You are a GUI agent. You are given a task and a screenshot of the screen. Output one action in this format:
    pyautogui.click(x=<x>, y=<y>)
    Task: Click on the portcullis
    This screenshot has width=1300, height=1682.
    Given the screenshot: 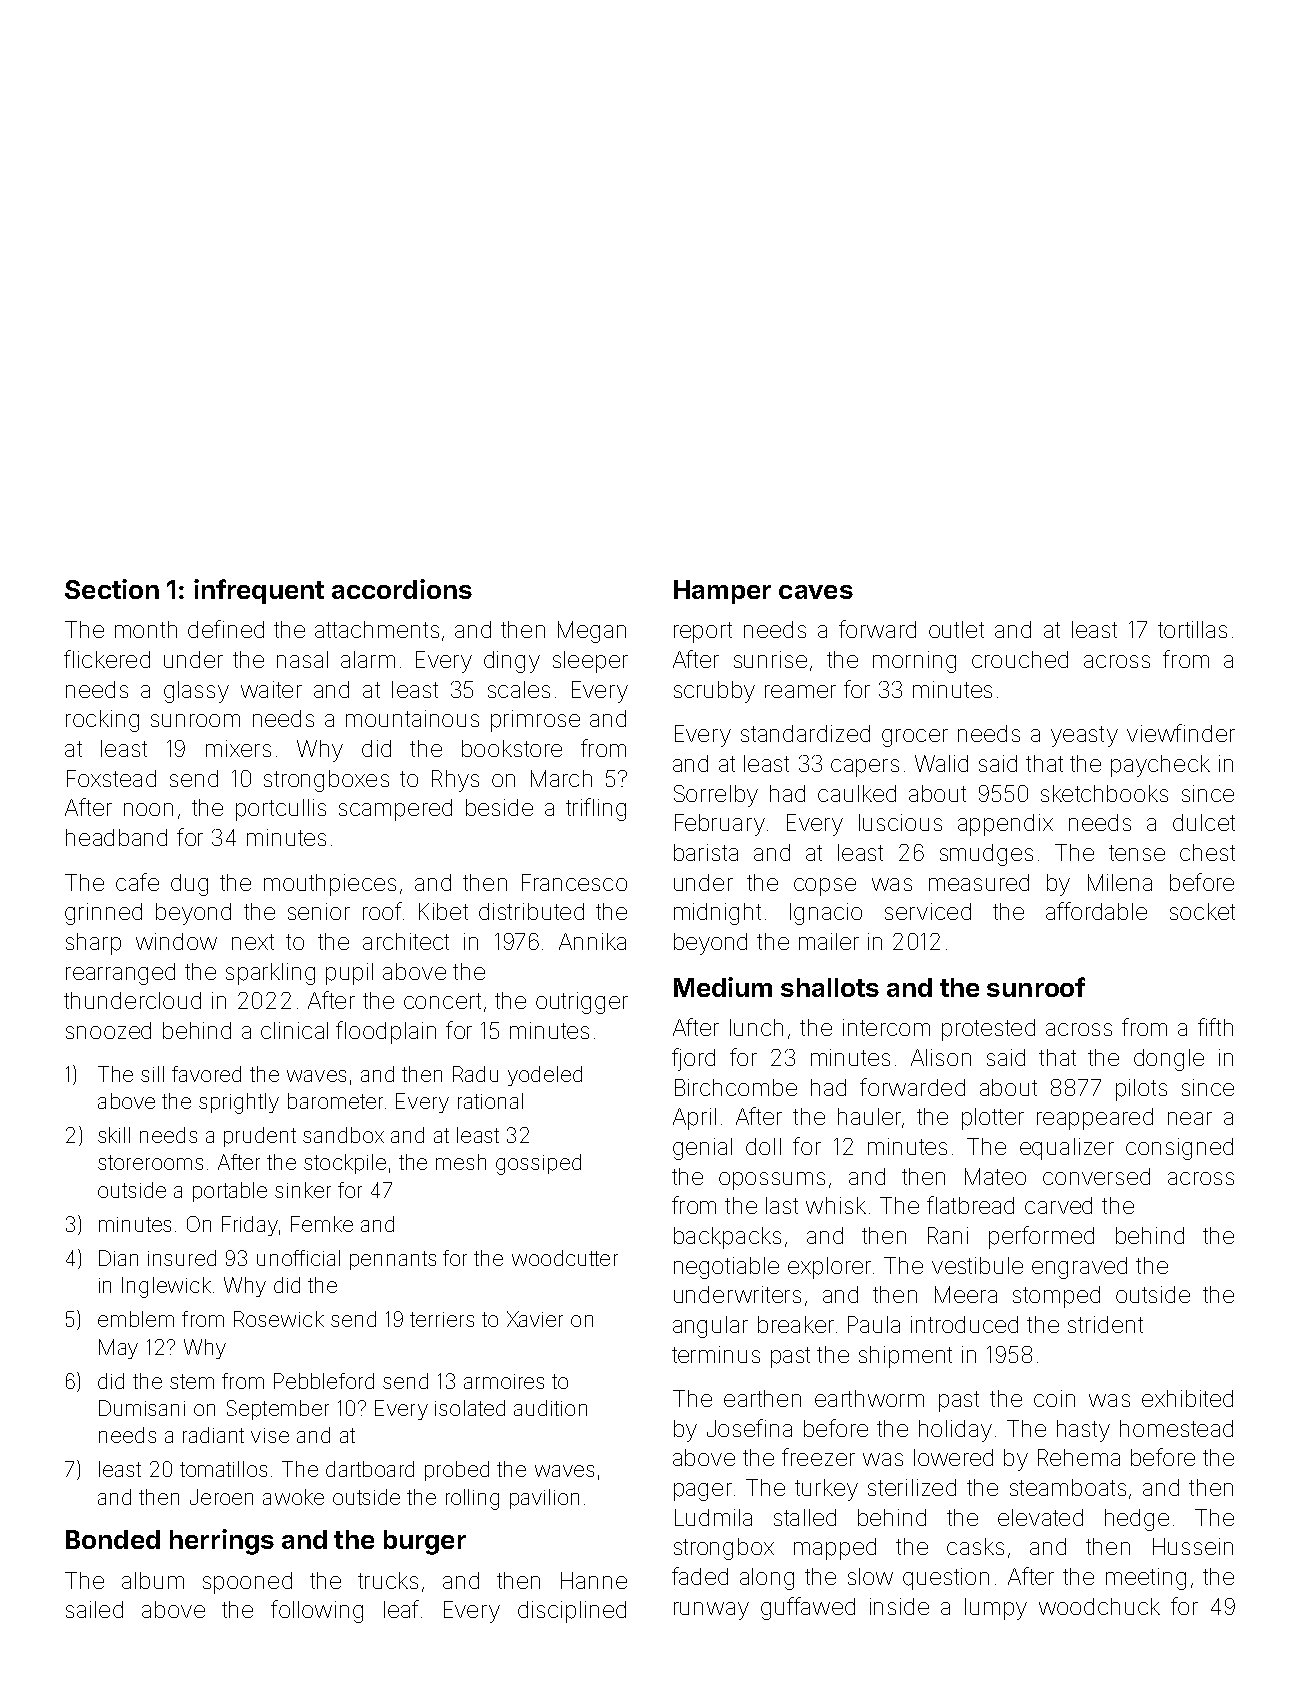 What is the action you would take?
    pyautogui.click(x=281, y=810)
